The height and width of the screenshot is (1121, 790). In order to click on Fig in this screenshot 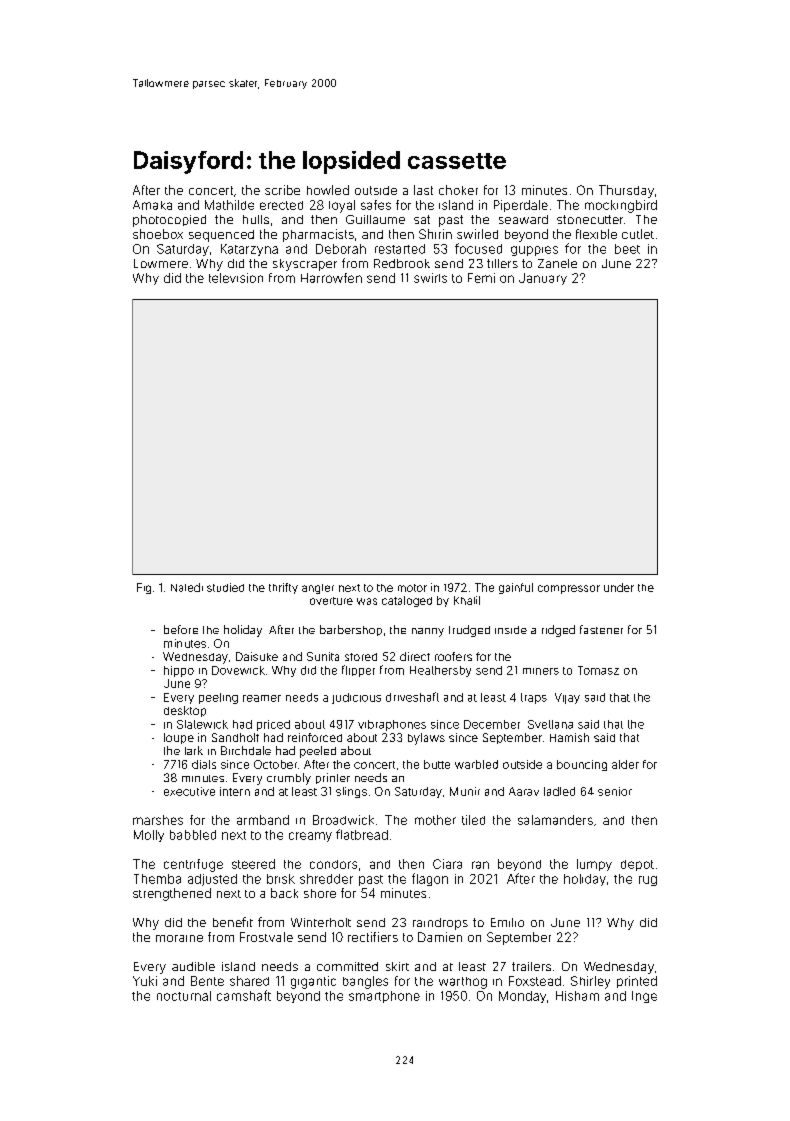, I will do `click(144, 588)`.
